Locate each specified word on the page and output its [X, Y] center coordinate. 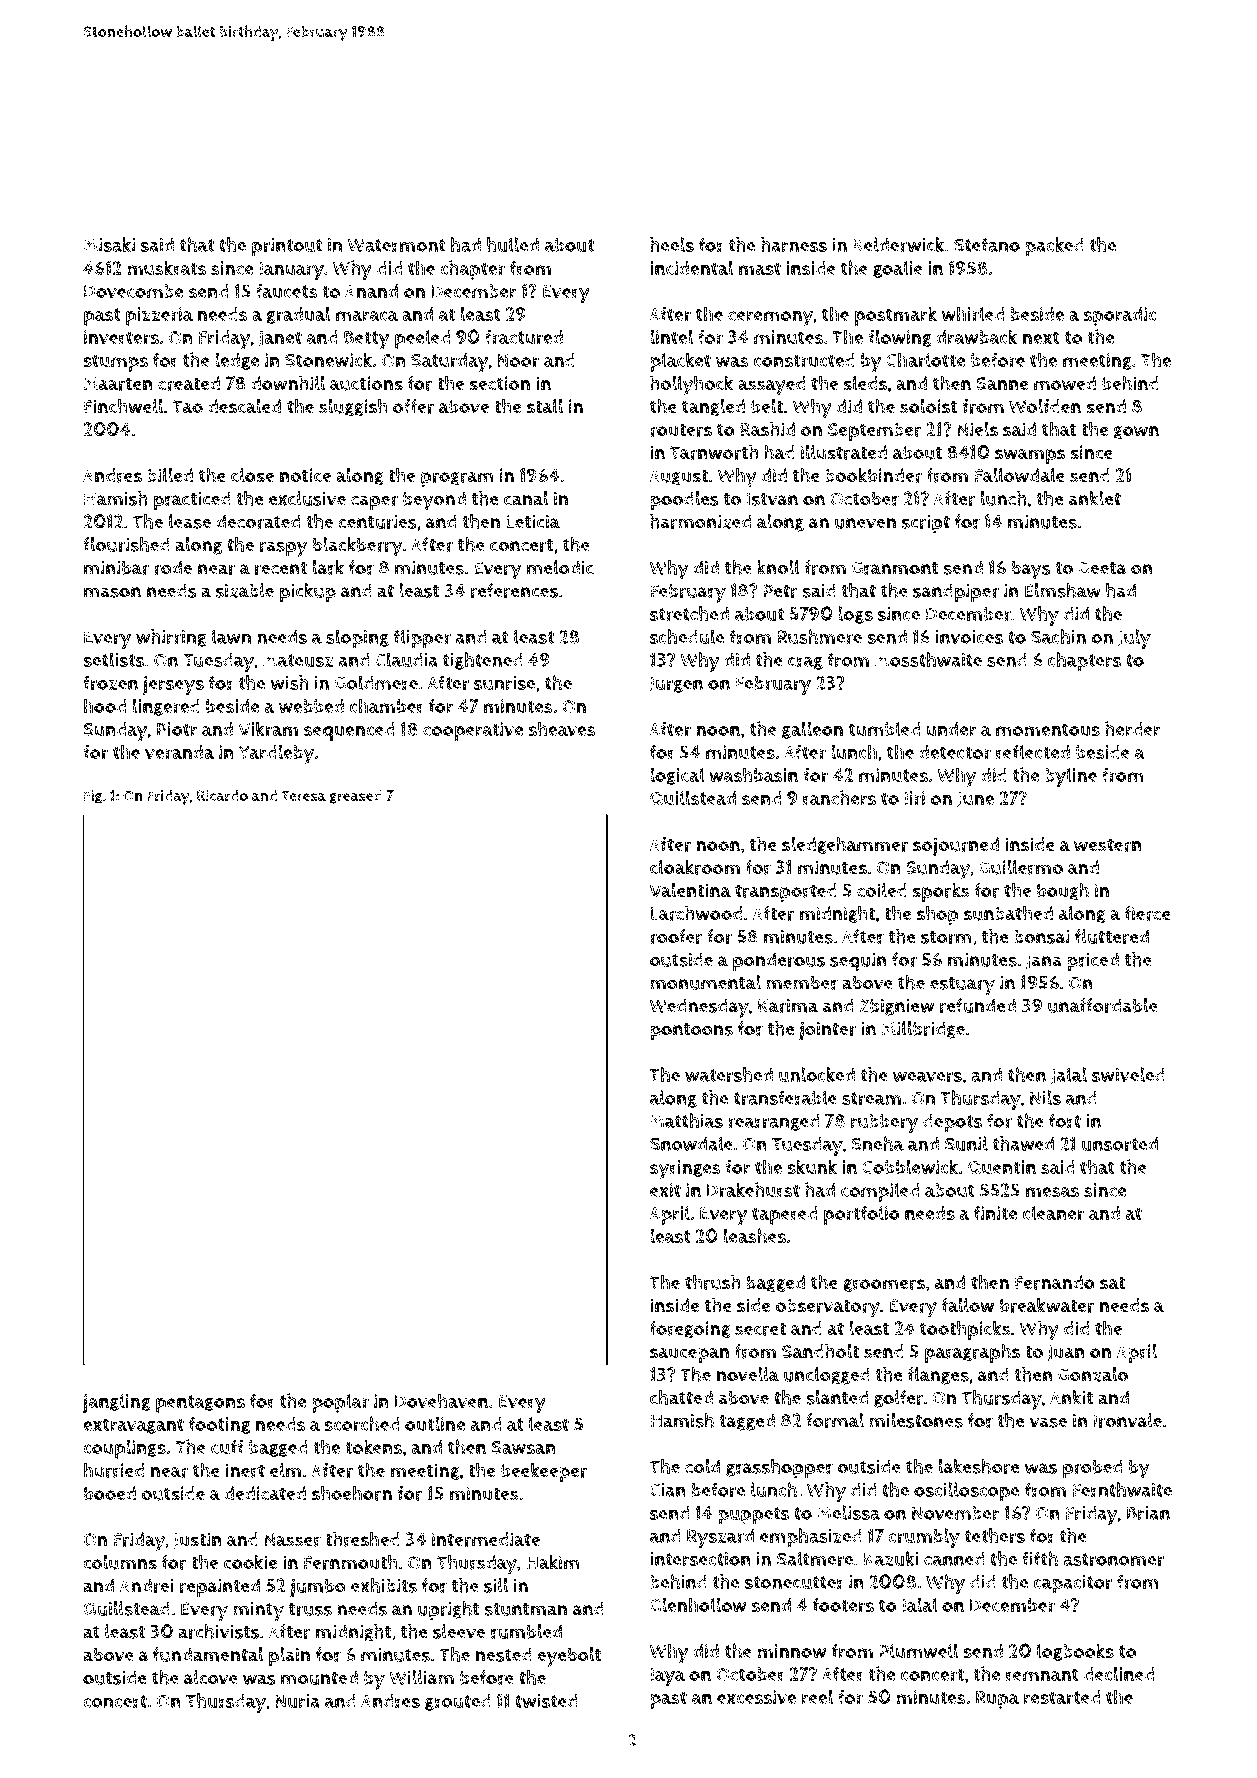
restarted [1062, 1697]
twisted [546, 1701]
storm [946, 937]
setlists [113, 659]
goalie [898, 269]
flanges [938, 1376]
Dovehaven [441, 1400]
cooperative [473, 731]
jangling [117, 1403]
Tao [188, 407]
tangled [713, 408]
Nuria [298, 1701]
